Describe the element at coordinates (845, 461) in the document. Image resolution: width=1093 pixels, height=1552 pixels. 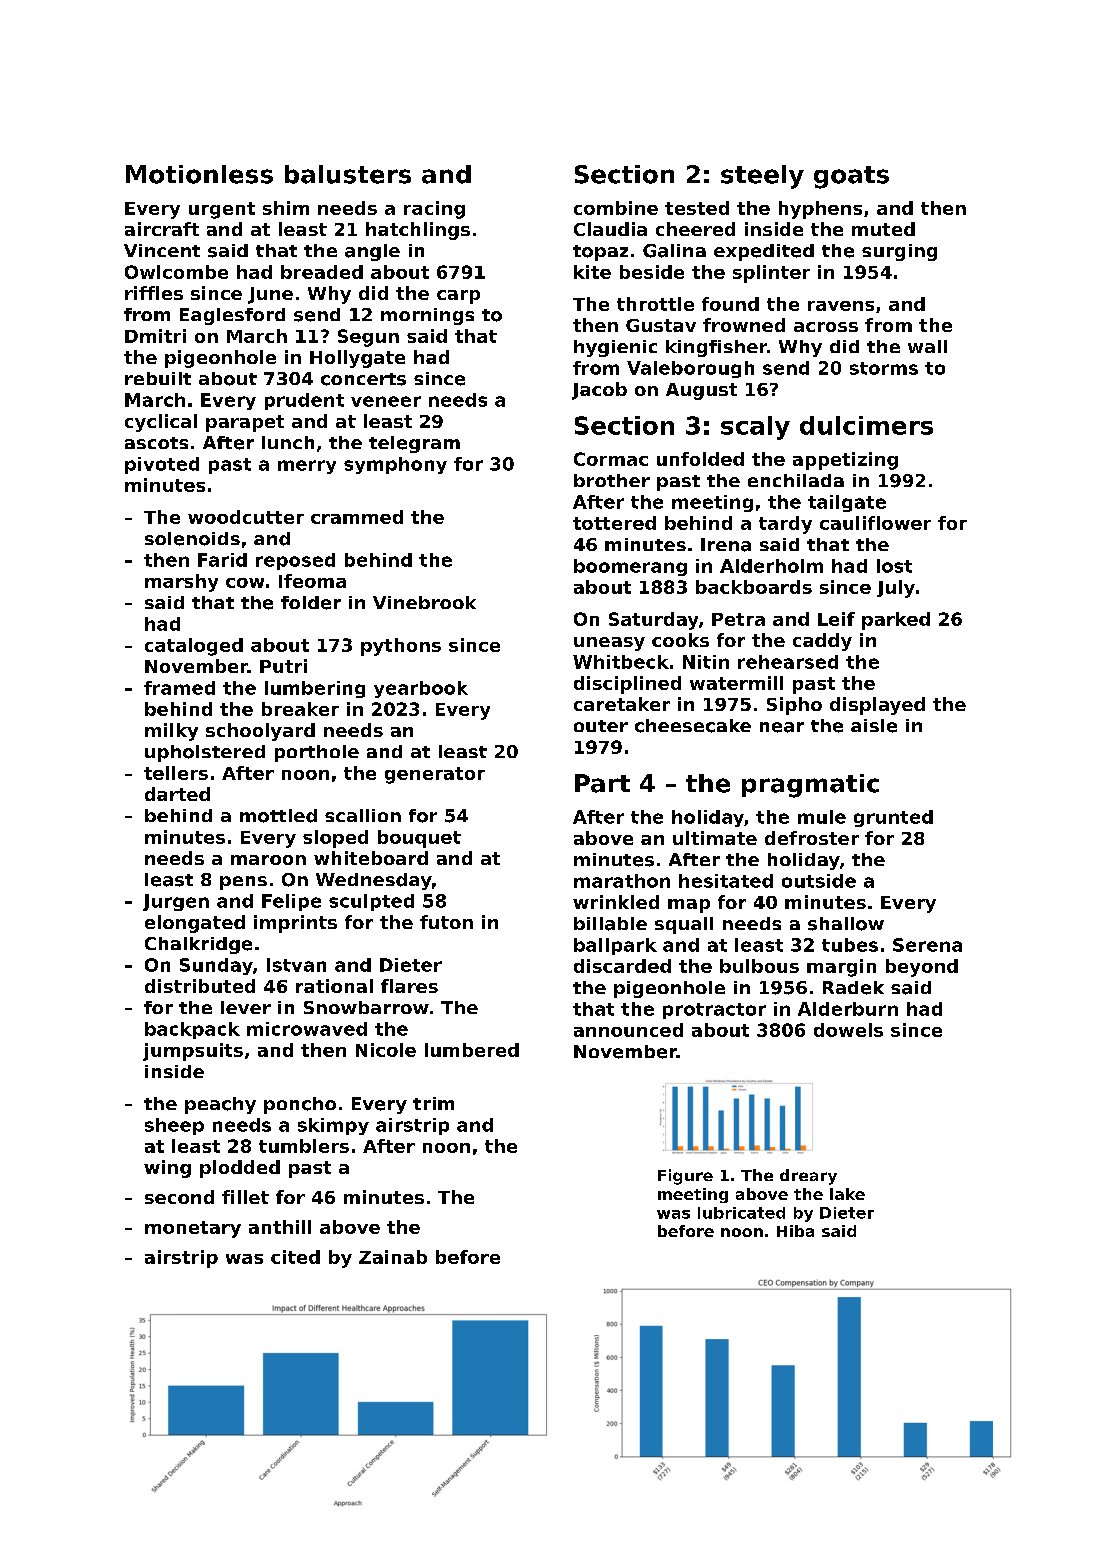
I see `appetizing` at that location.
